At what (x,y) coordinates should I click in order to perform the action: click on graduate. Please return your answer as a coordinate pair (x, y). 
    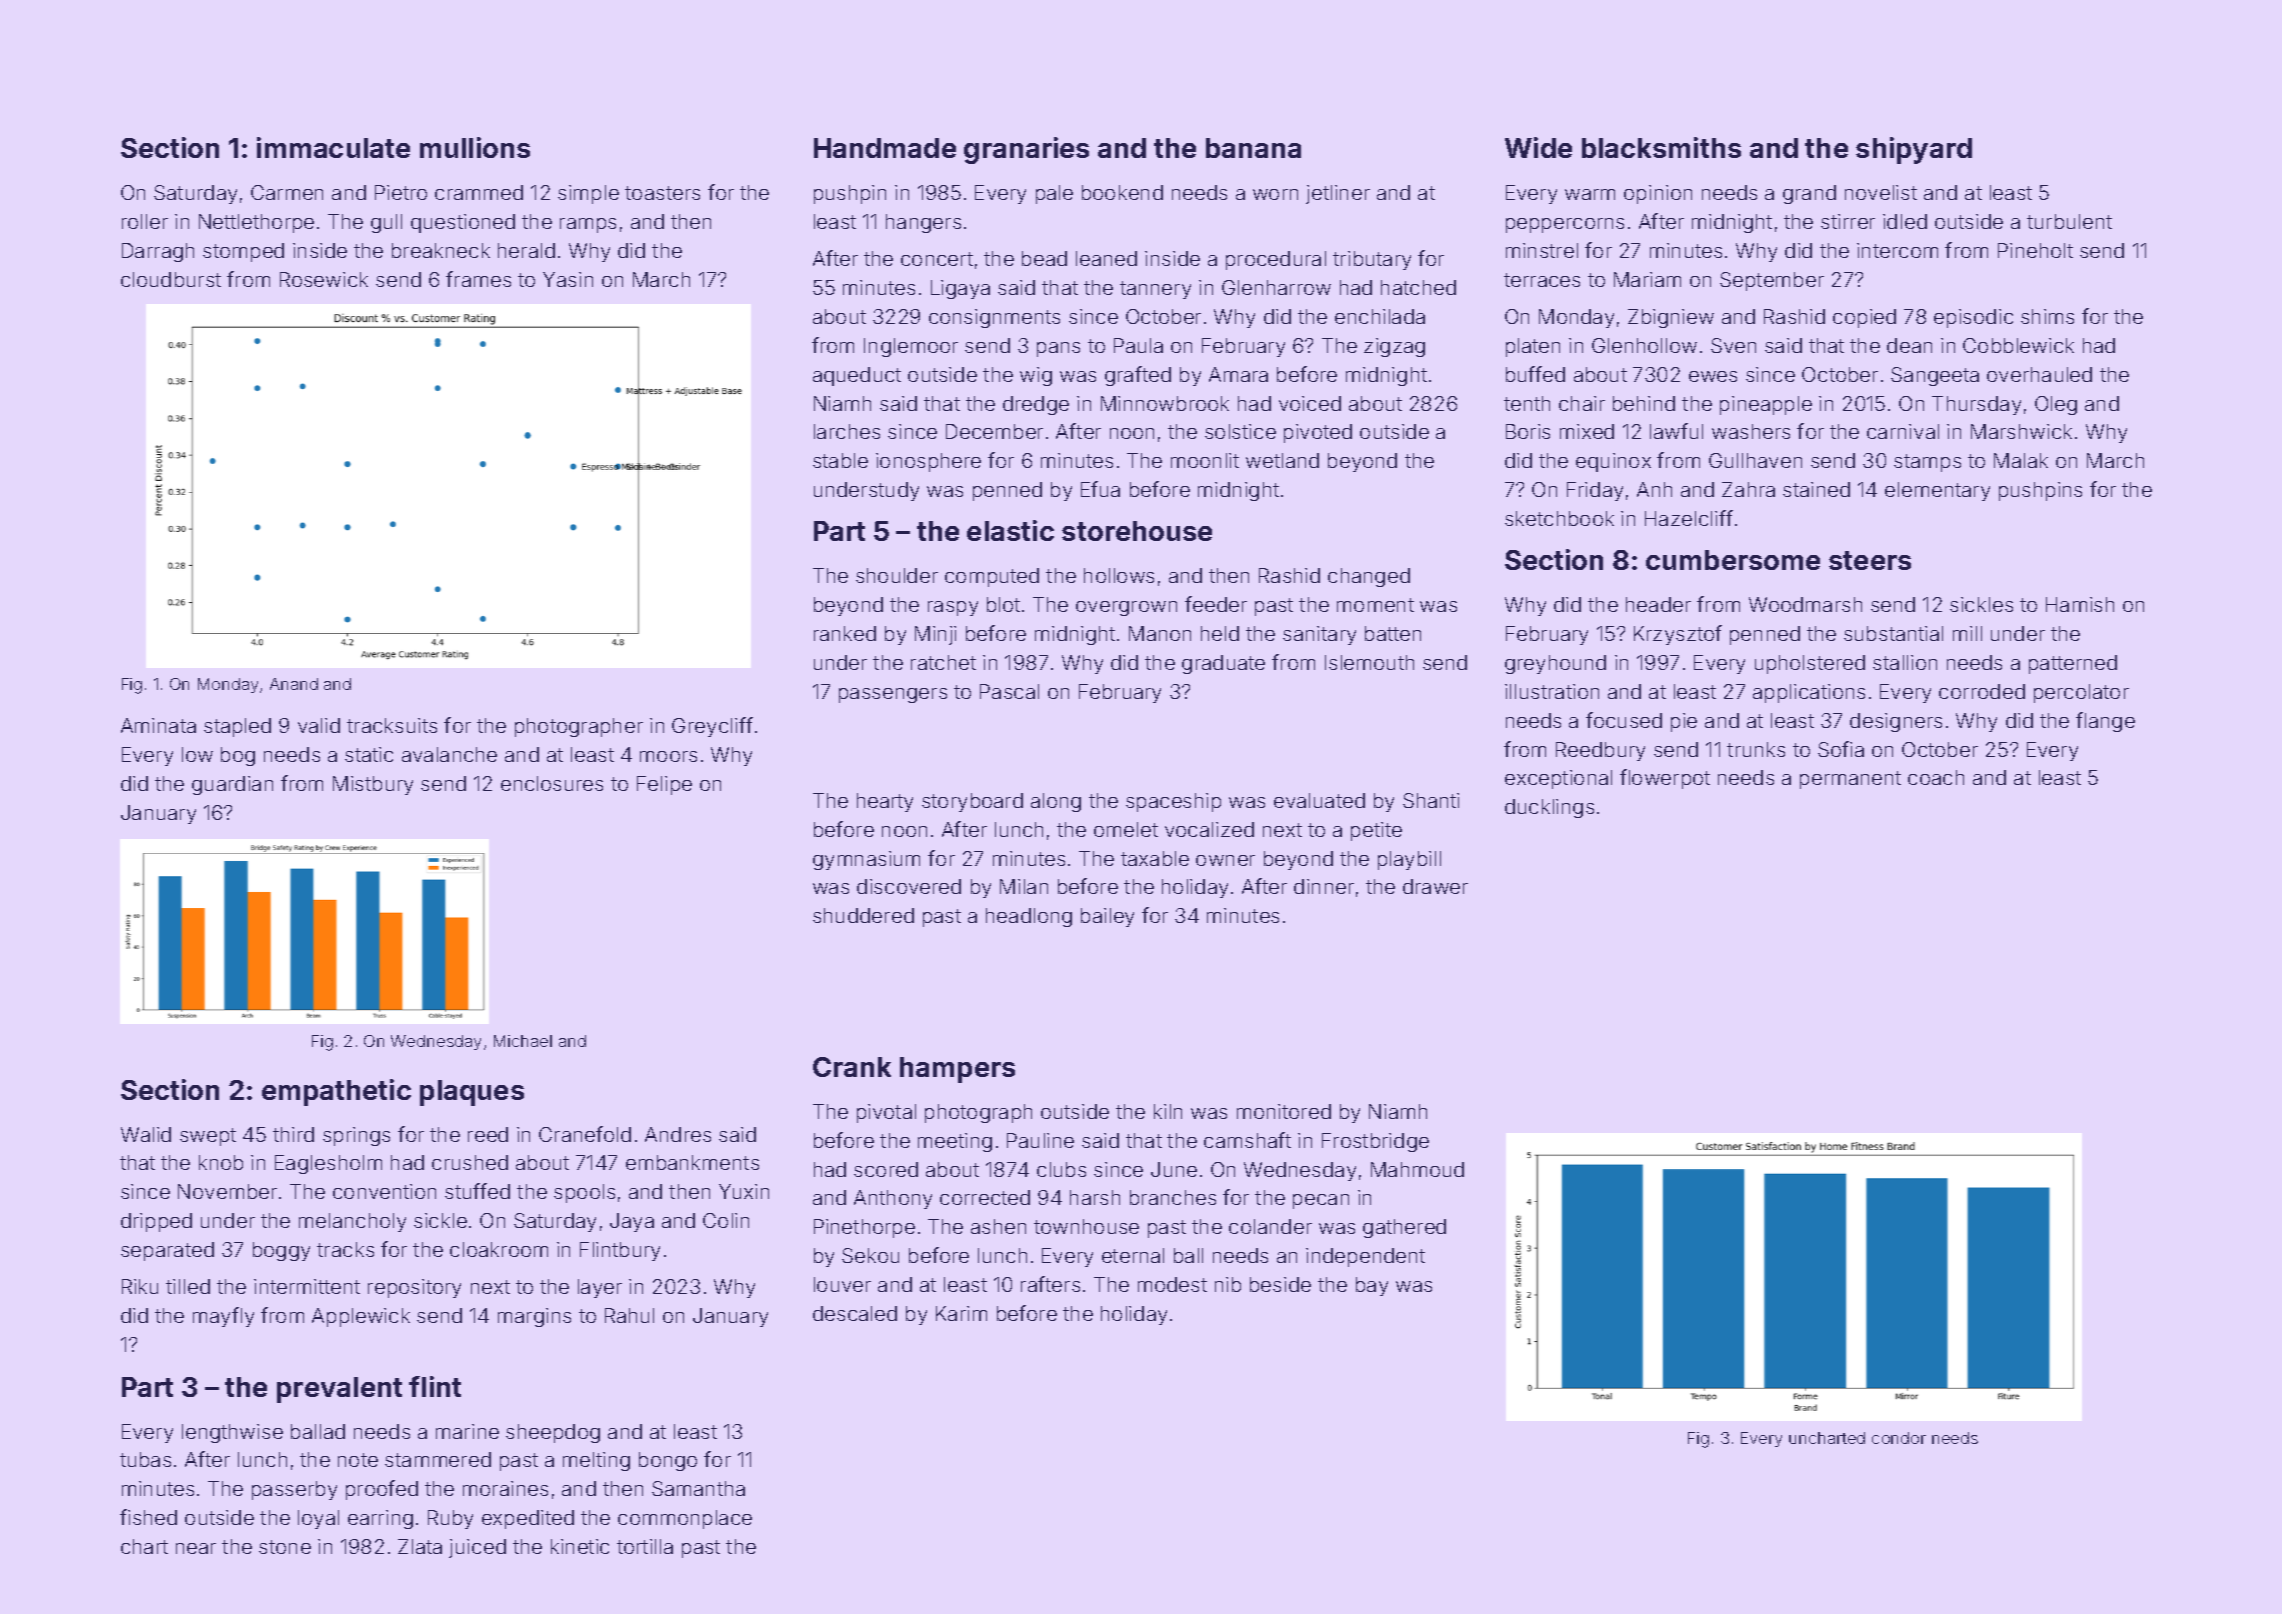
    Looking at the image, I should click on (1223, 664).
